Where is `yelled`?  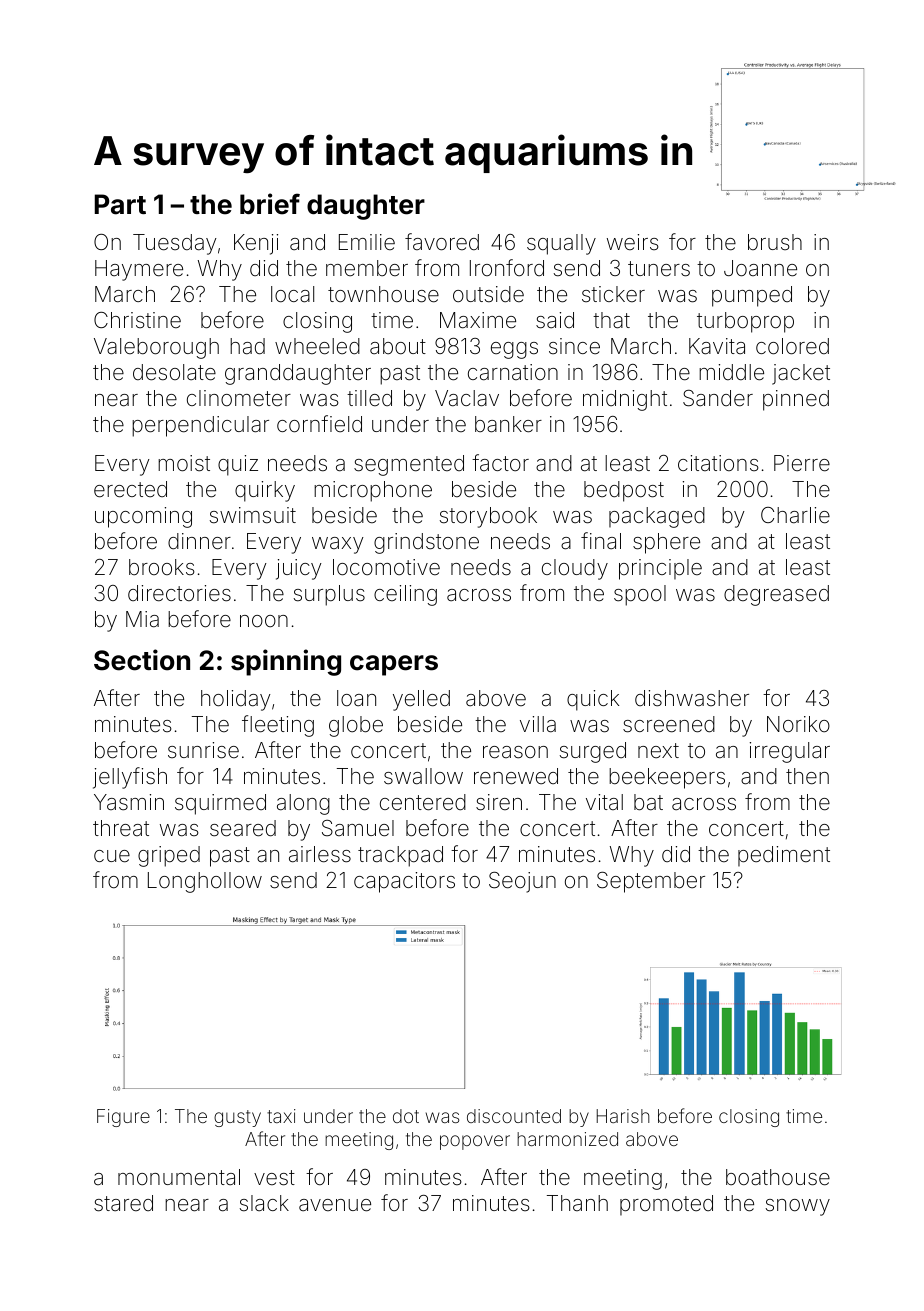
yelled is located at coordinates (421, 700).
